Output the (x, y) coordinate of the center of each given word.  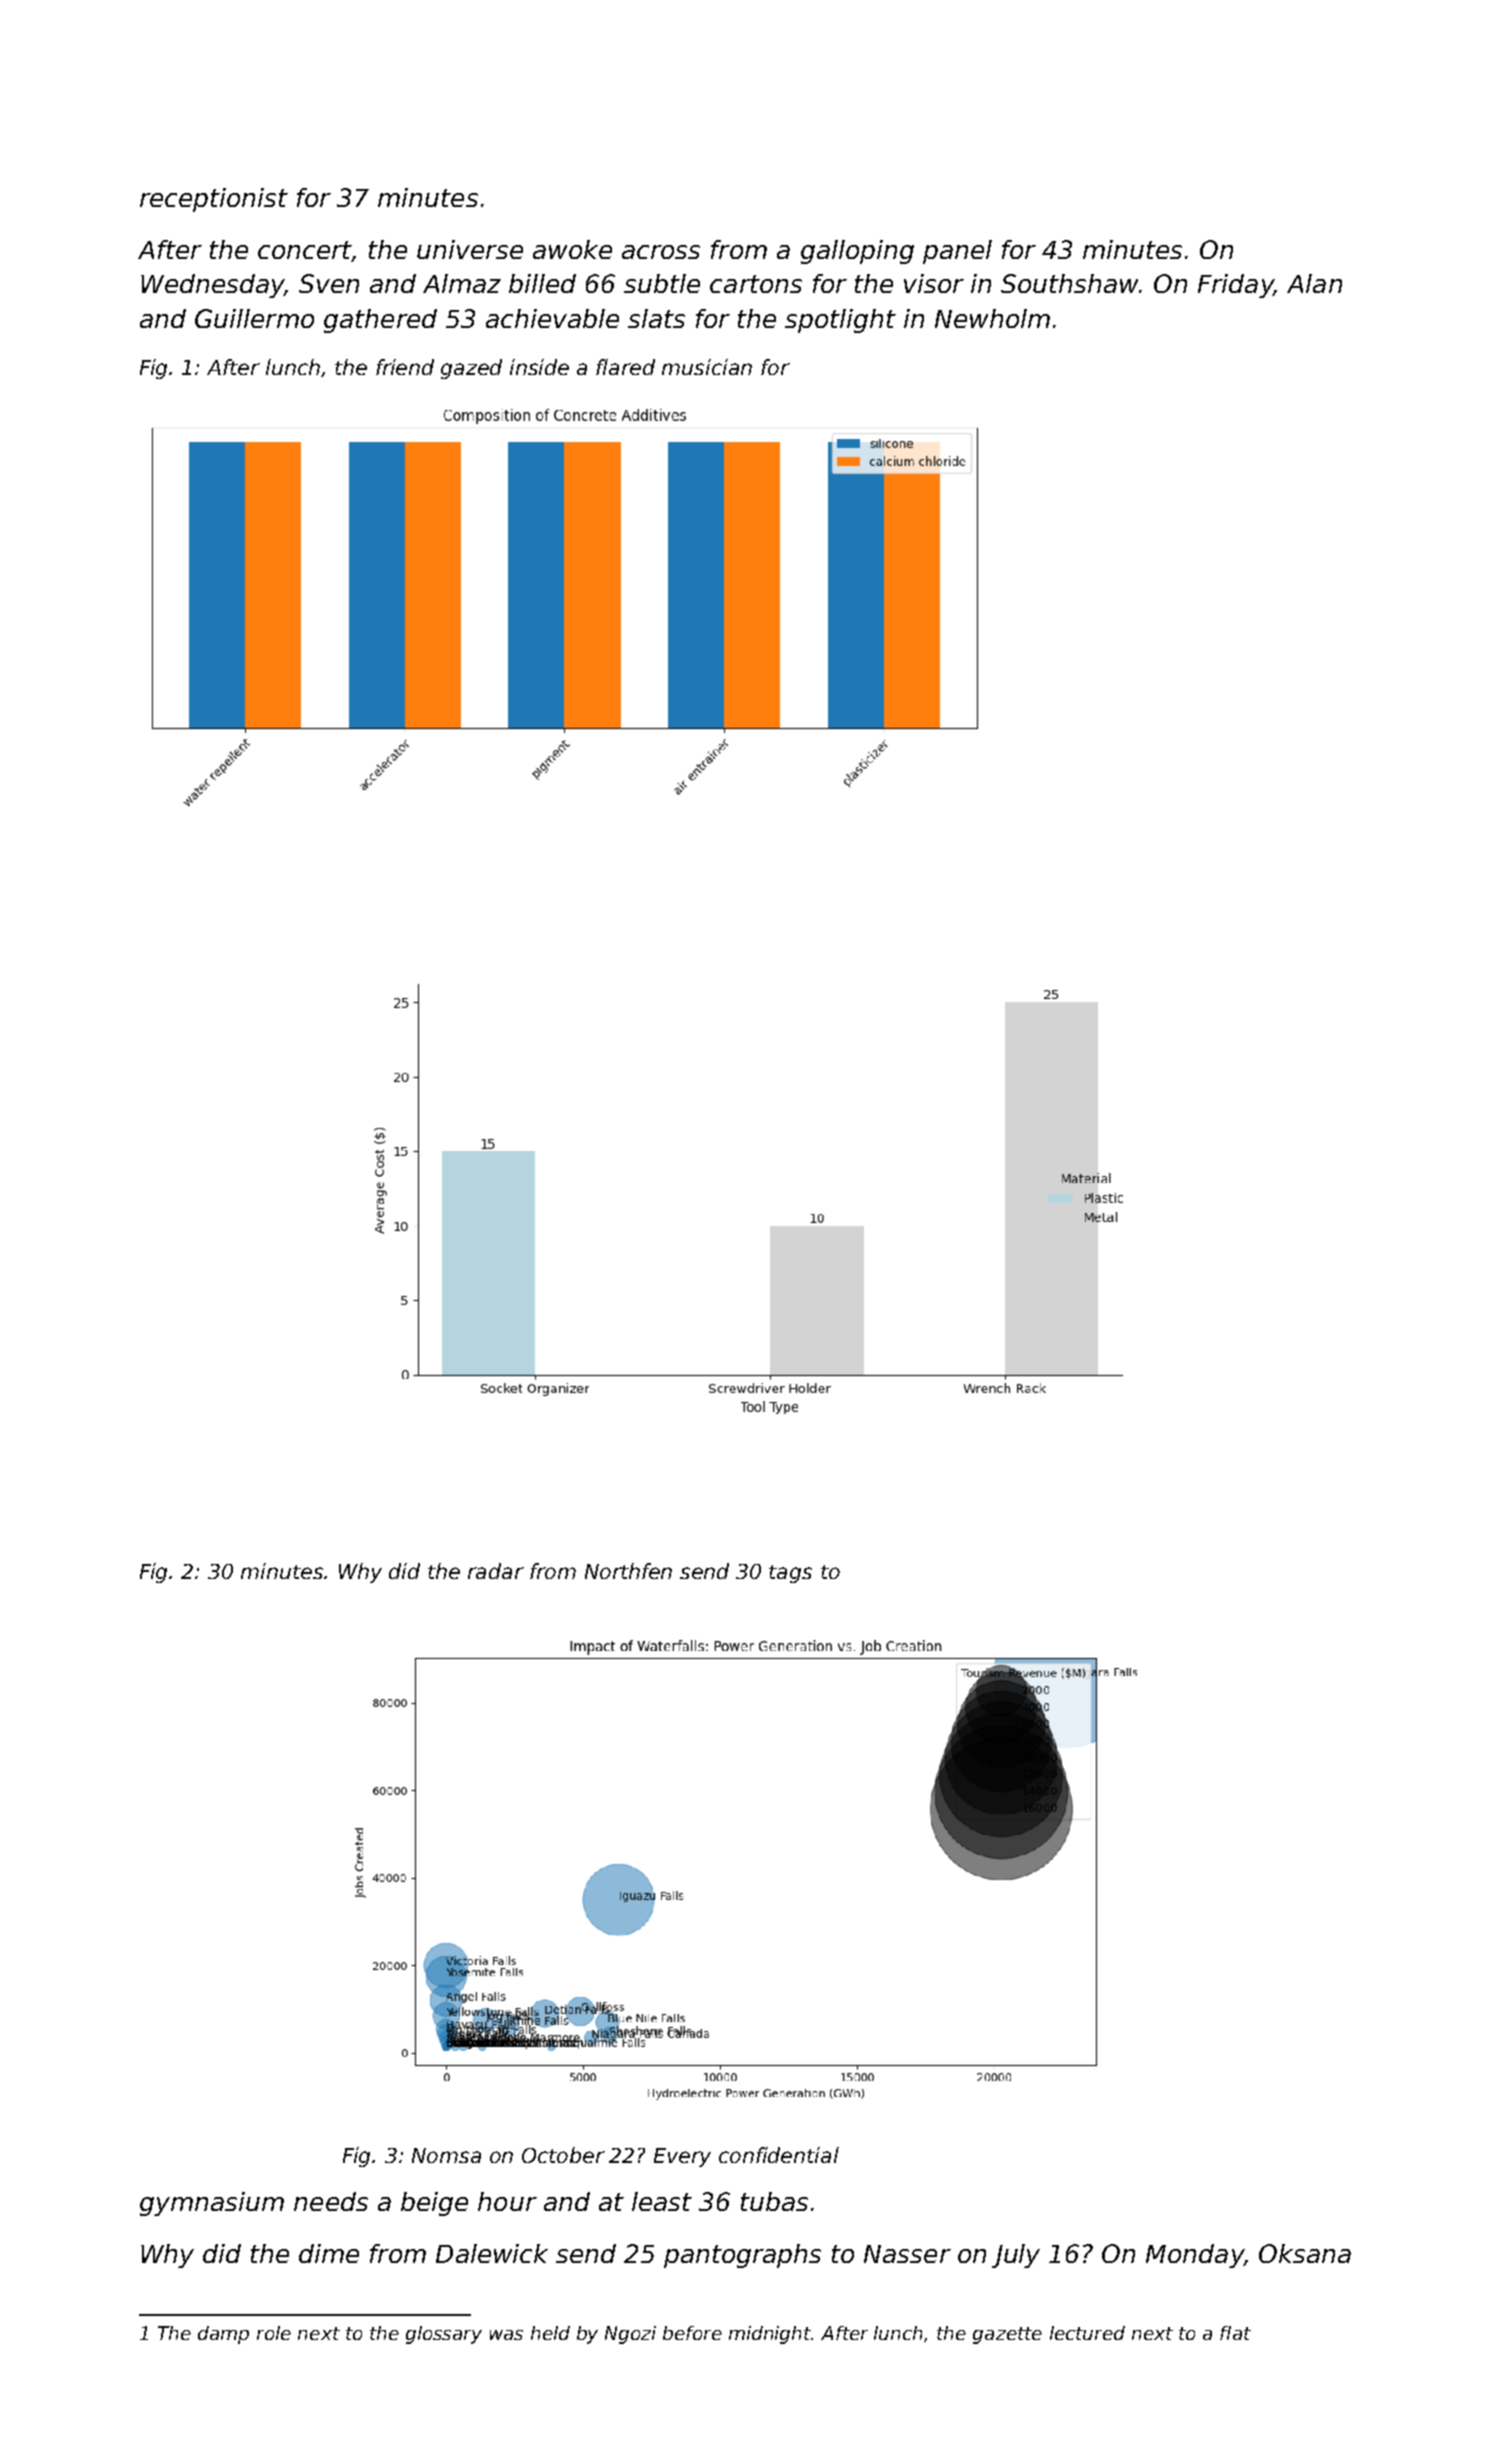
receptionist (214, 200)
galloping (857, 252)
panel (957, 252)
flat (1235, 2333)
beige (434, 2204)
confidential (779, 2155)
